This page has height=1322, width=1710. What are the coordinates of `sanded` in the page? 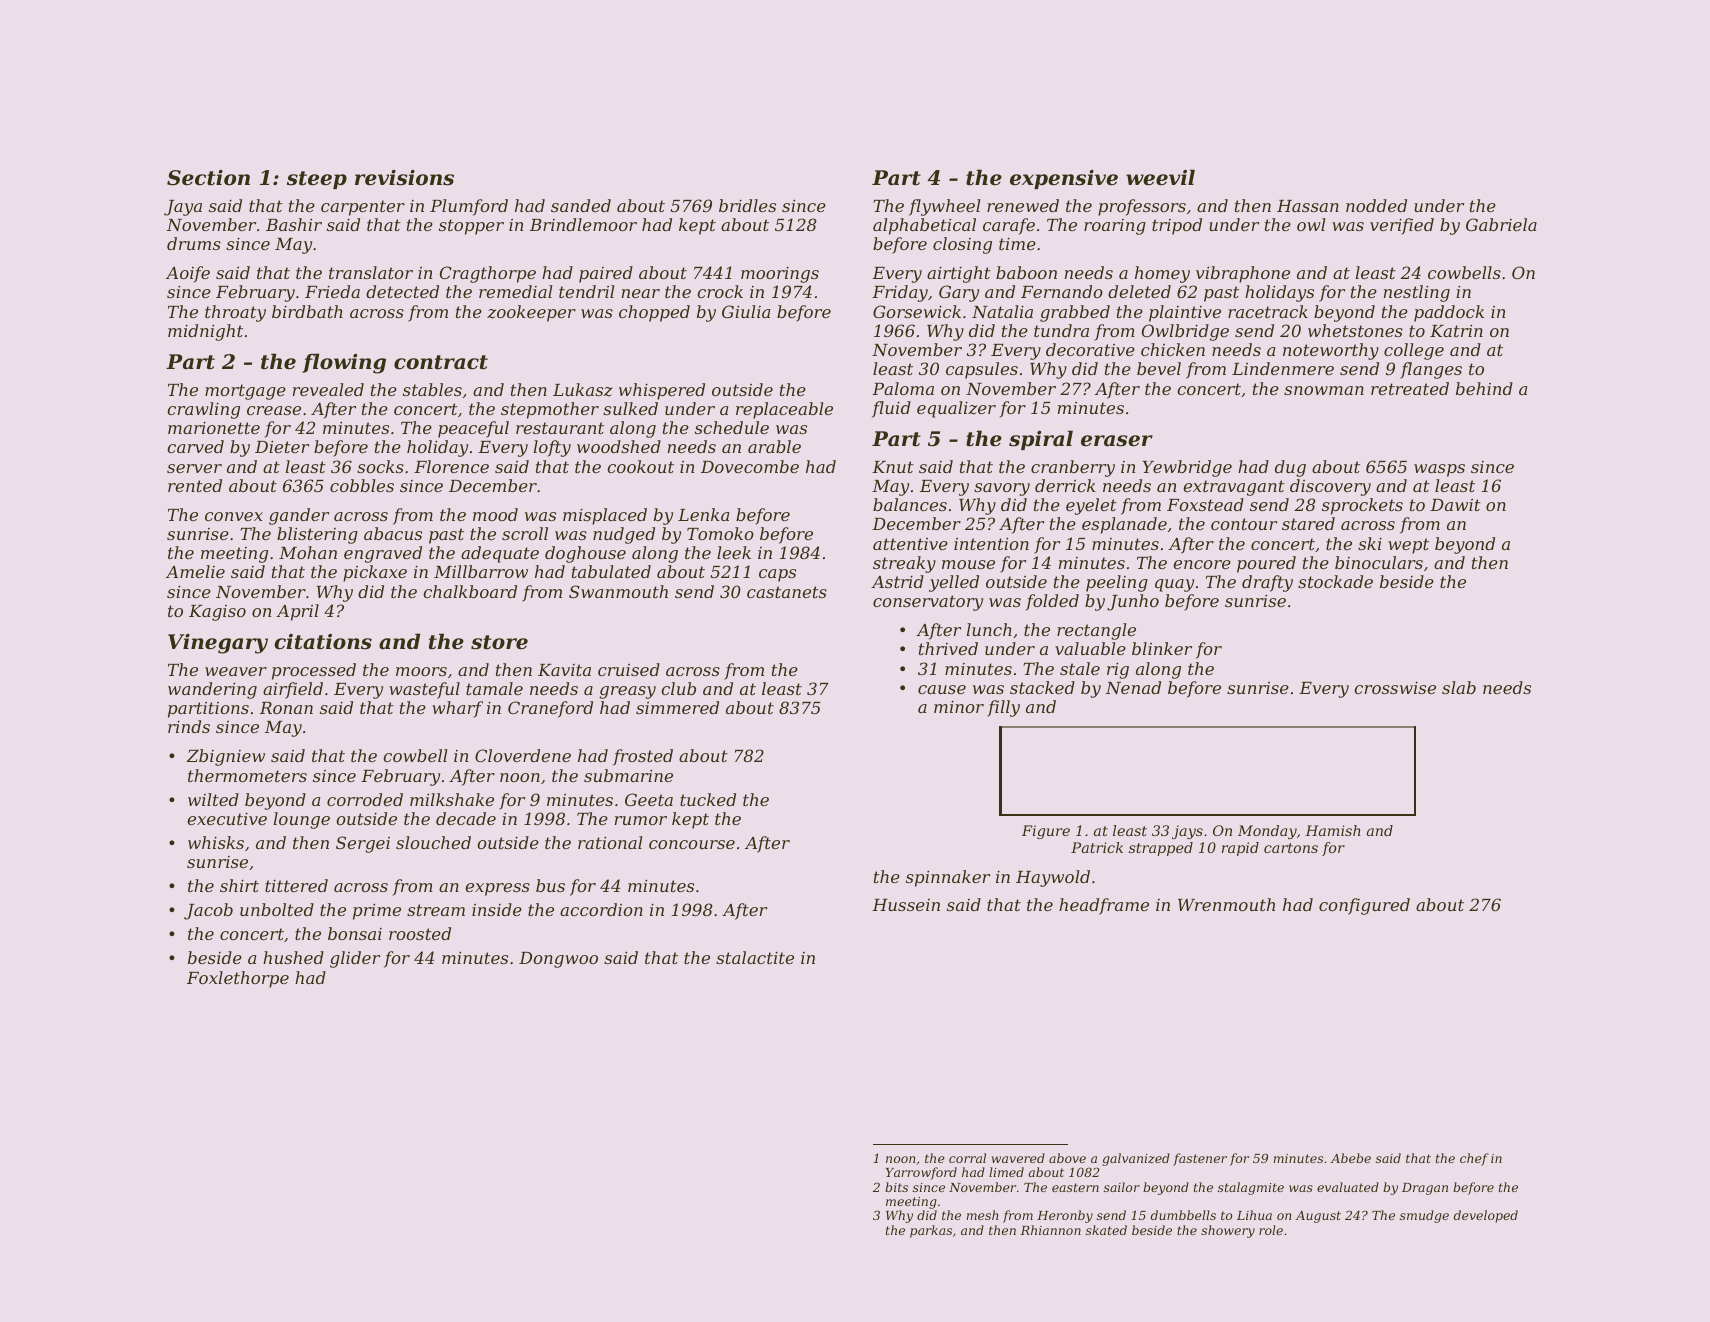 It's located at (581, 205).
